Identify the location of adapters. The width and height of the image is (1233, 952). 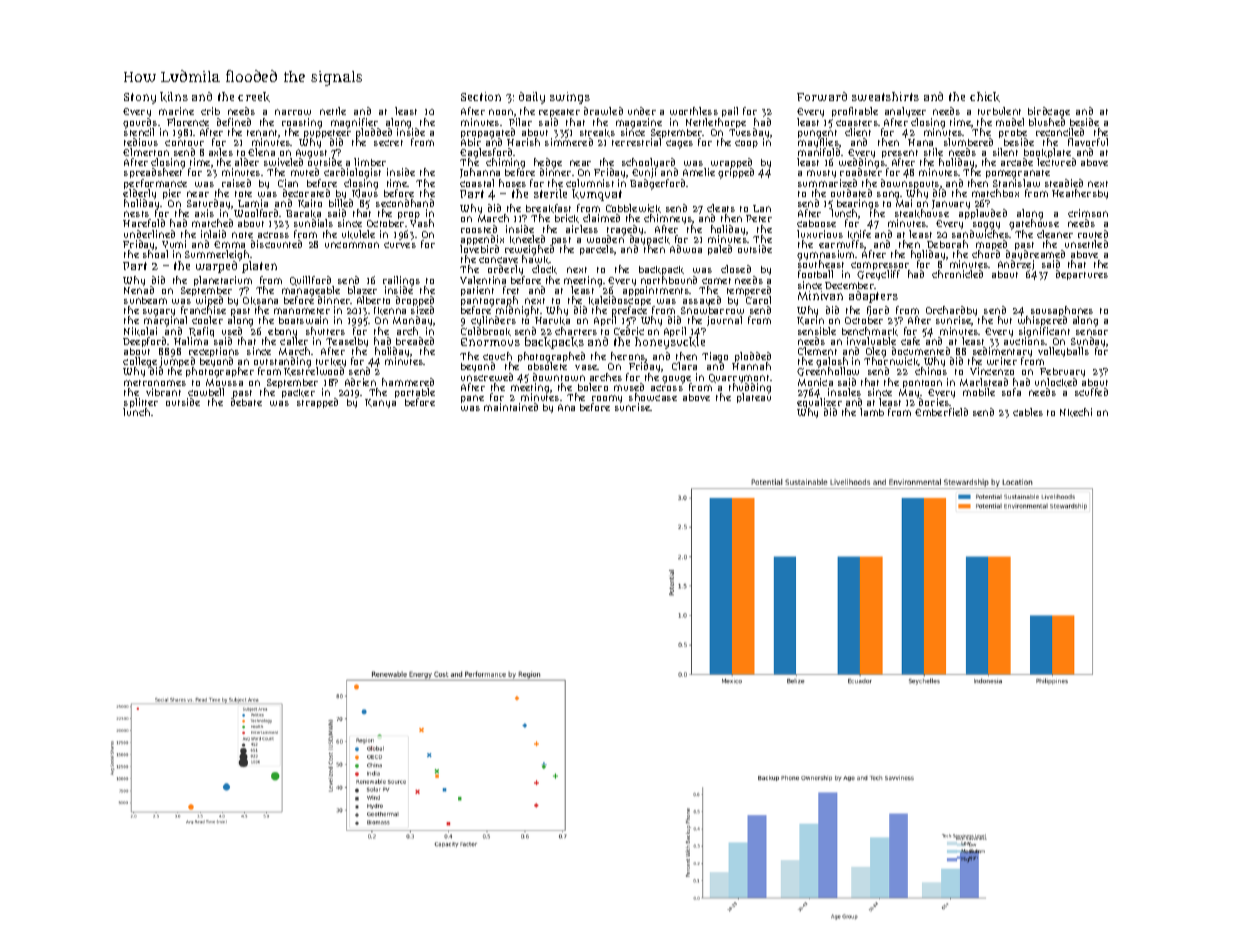
(873, 297).
